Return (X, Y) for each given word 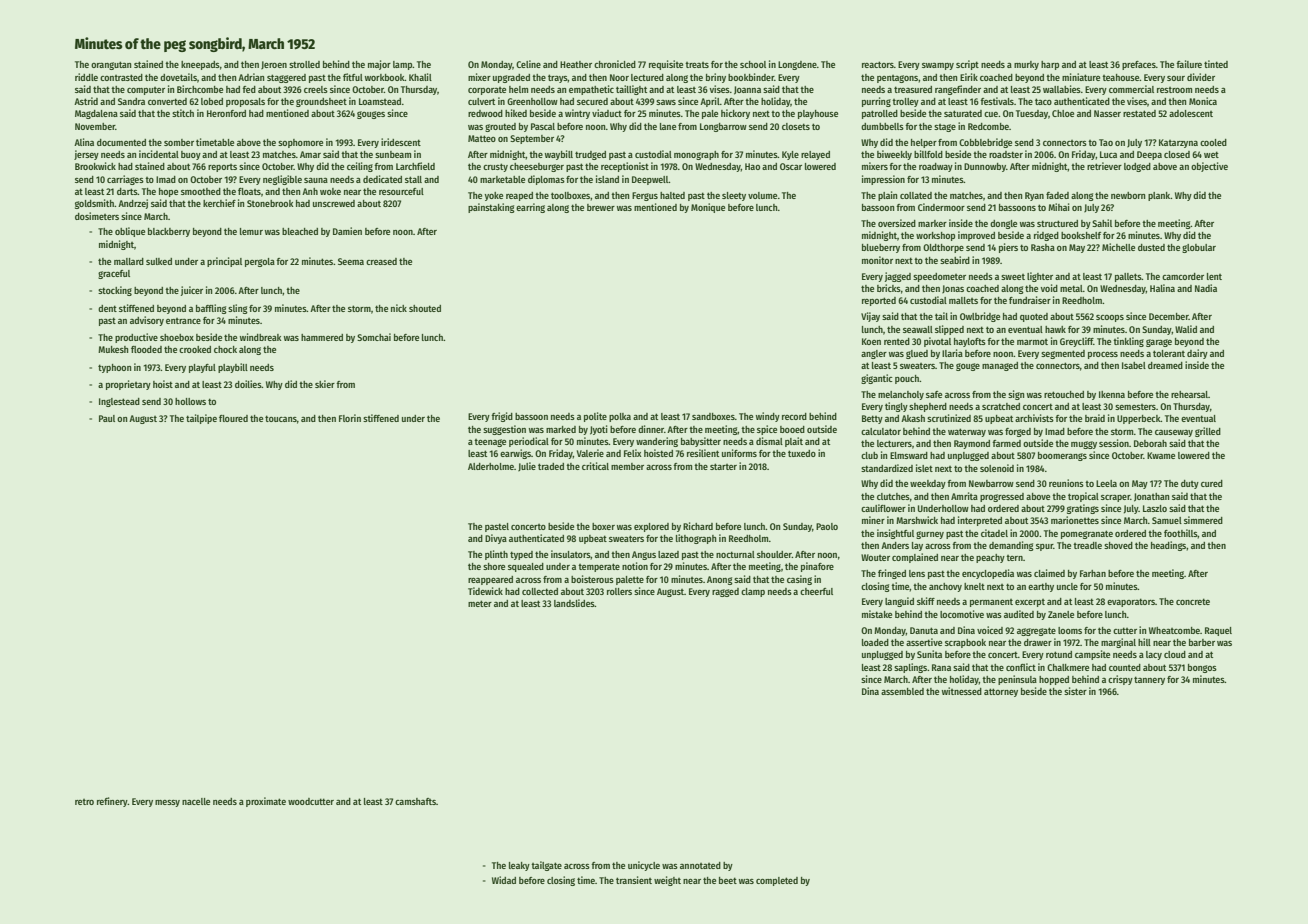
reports (222, 168)
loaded (875, 642)
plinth (496, 555)
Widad (504, 880)
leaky (519, 866)
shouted (425, 308)
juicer (192, 291)
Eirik (969, 77)
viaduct (607, 113)
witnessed (962, 691)
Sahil (1102, 223)
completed (777, 881)
